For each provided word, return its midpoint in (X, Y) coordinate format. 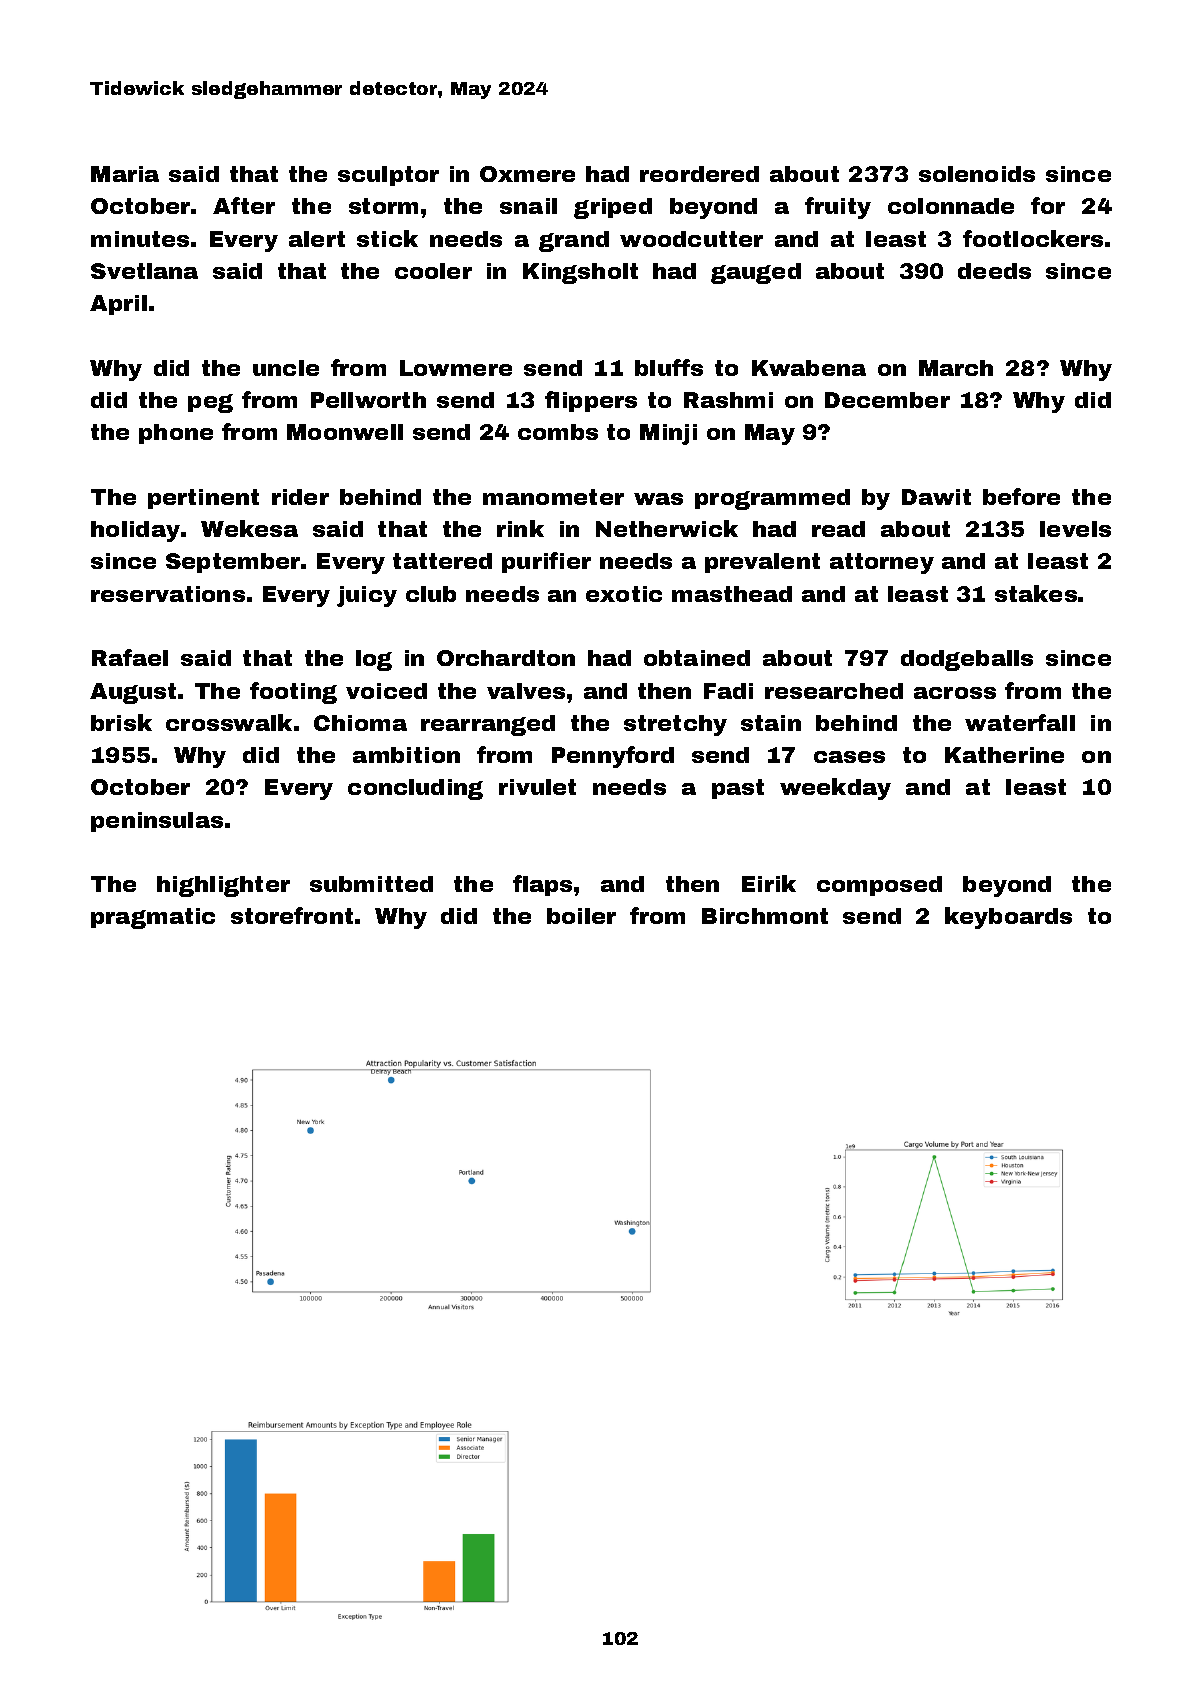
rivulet (537, 787)
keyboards (1008, 918)
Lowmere (456, 368)
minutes (140, 239)
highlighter (223, 886)
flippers (591, 401)
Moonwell (345, 432)
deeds (994, 271)
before (1021, 496)
